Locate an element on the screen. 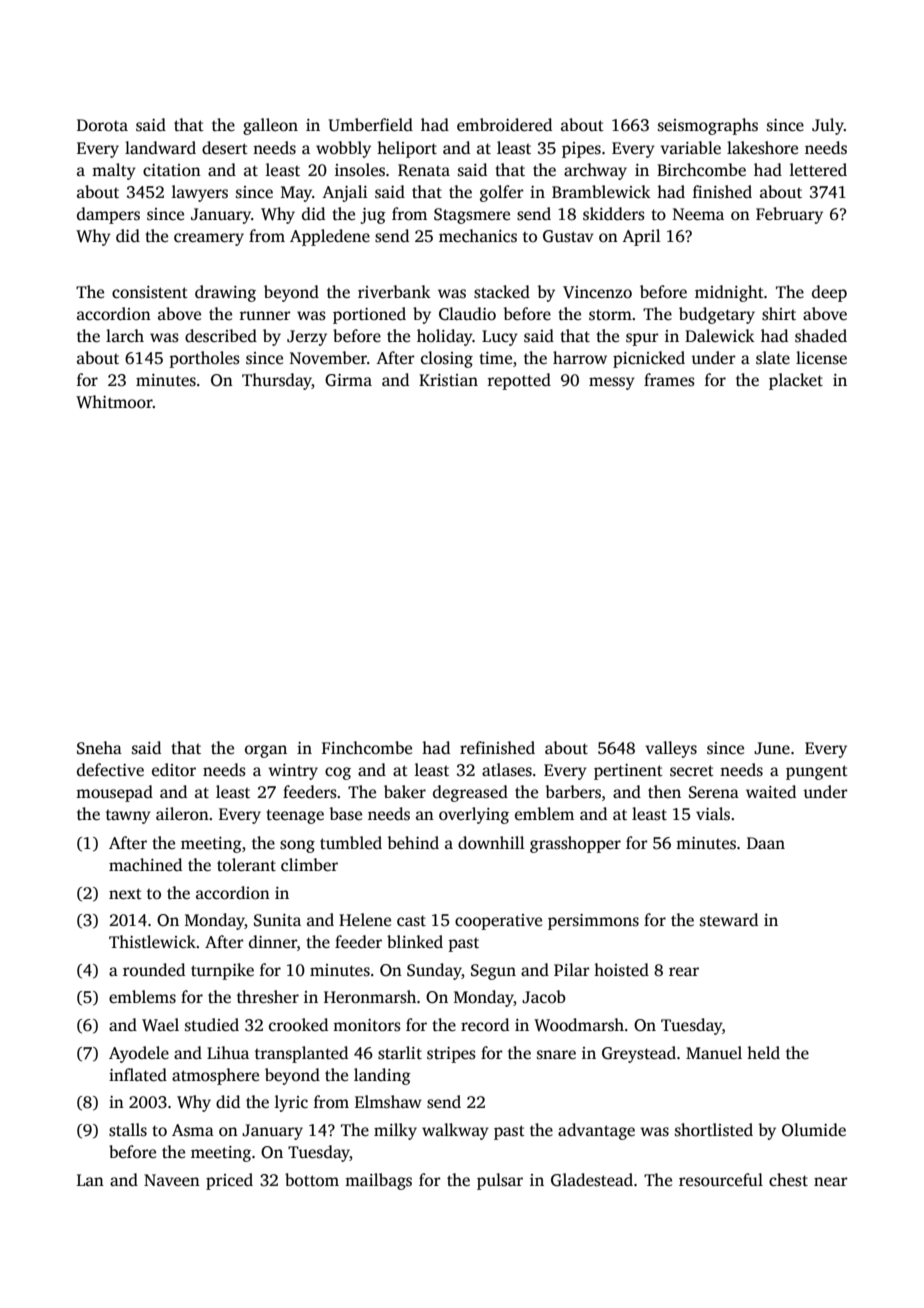  portioned is located at coordinates (369, 315).
